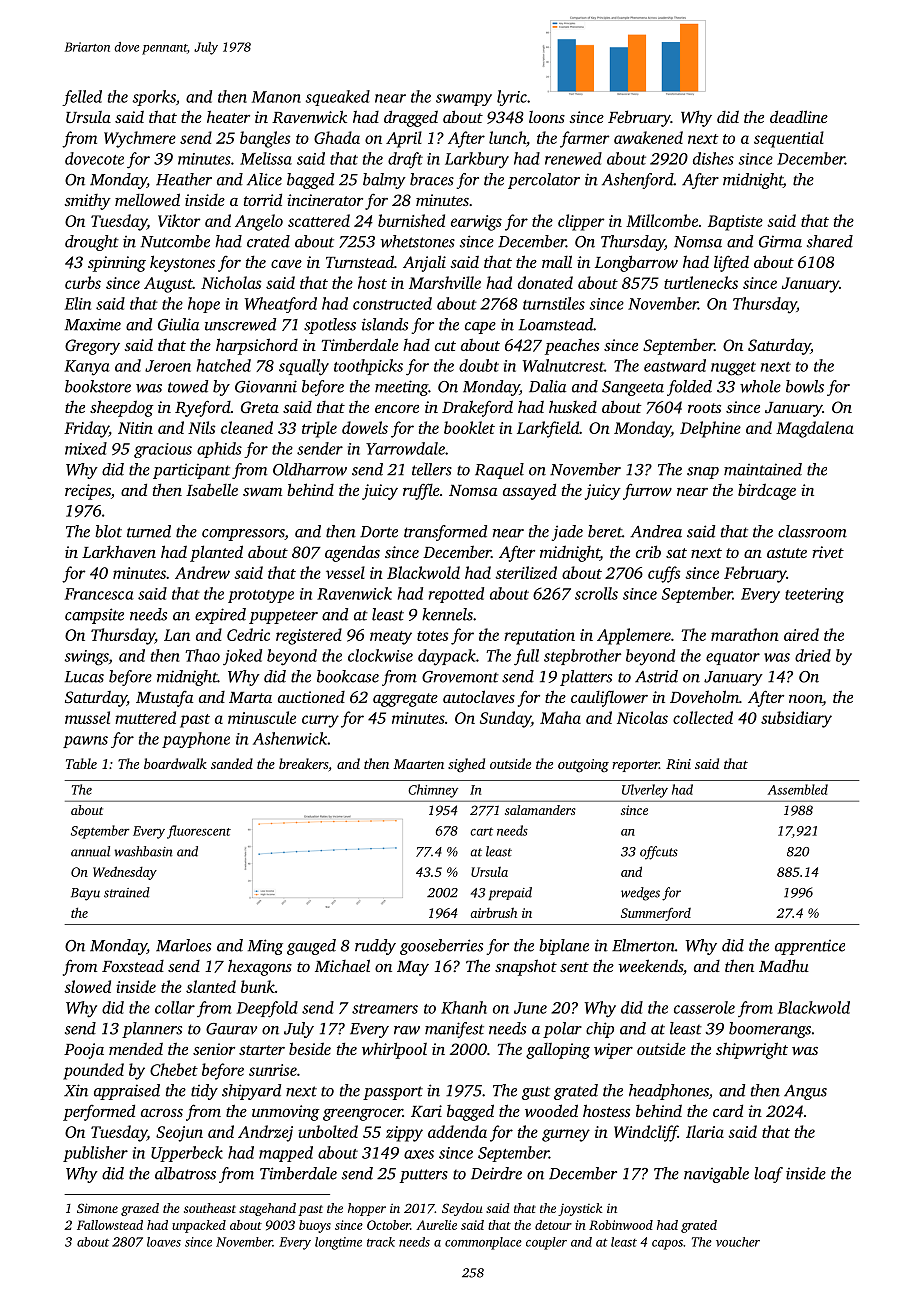 The height and width of the screenshot is (1308, 924). What do you see at coordinates (662, 220) in the screenshot?
I see `Millcombe` at bounding box center [662, 220].
